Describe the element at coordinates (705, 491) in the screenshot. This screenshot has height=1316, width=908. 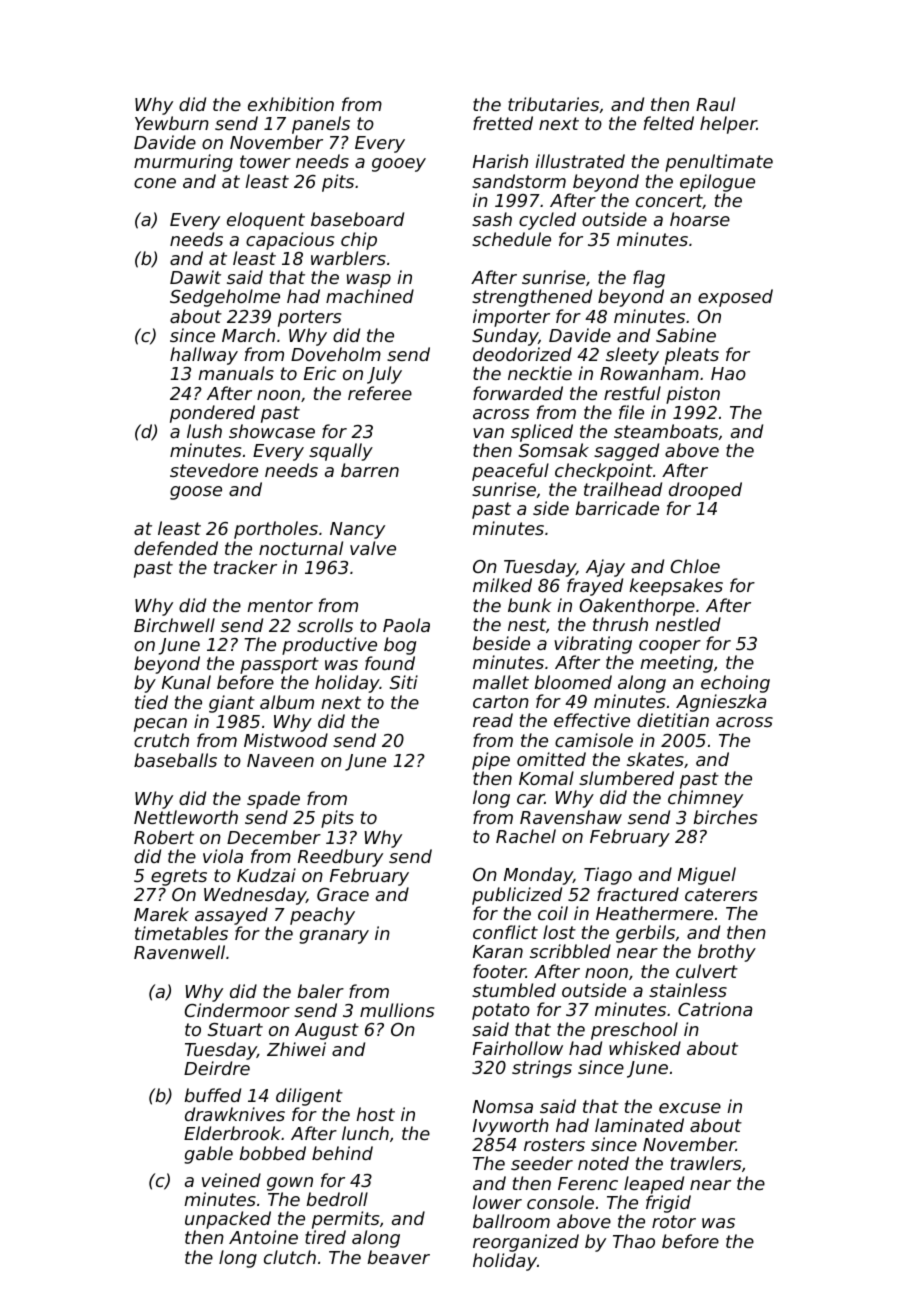
I see `drooped` at that location.
